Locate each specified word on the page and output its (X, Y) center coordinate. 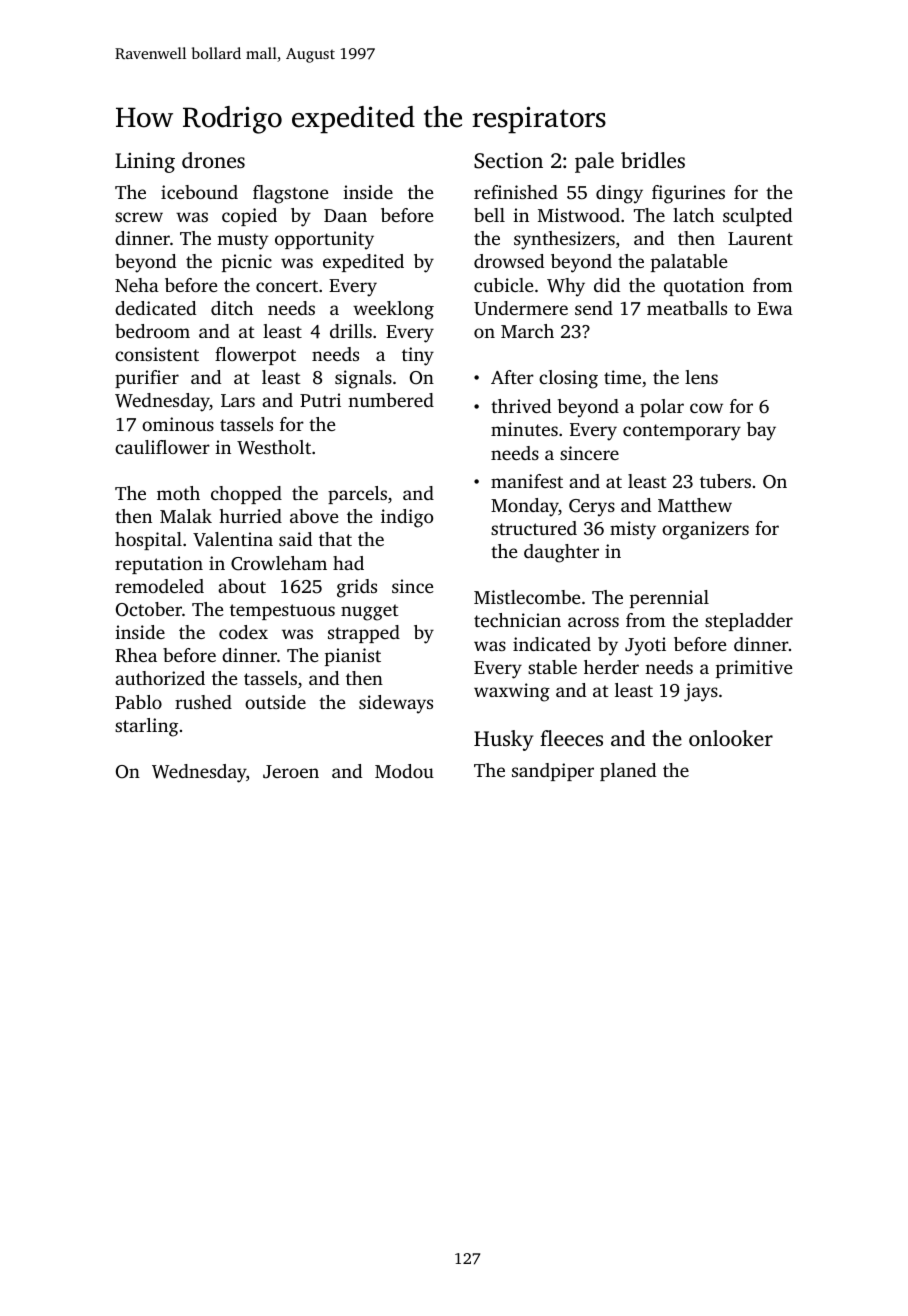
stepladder (749, 622)
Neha (137, 285)
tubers (725, 481)
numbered (391, 400)
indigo (407, 518)
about (242, 586)
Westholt (274, 447)
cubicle (503, 285)
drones (213, 160)
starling (146, 727)
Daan (345, 215)
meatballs (687, 308)
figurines (688, 194)
